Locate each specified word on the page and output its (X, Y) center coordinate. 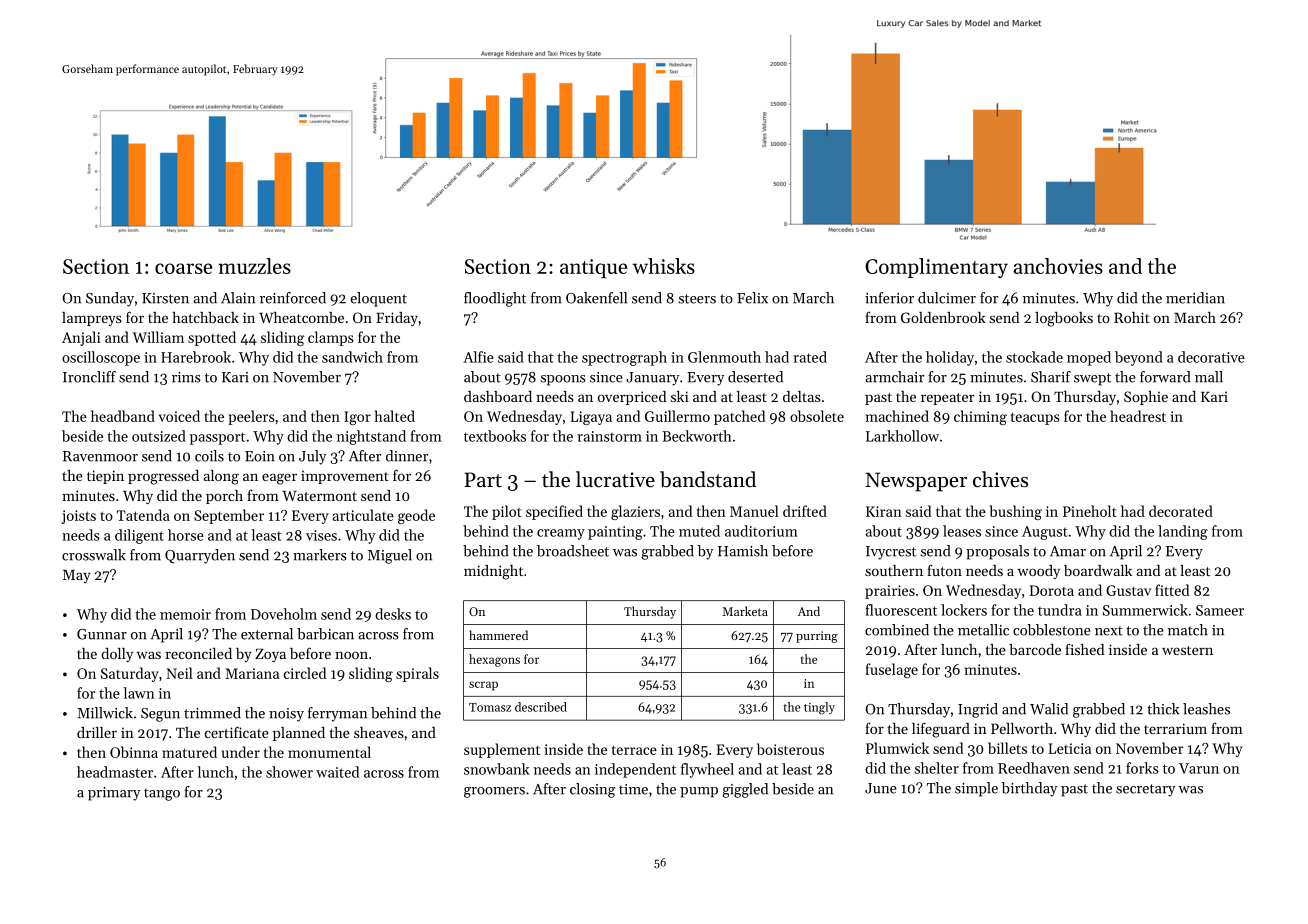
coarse (183, 268)
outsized (159, 436)
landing (1183, 532)
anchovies (1058, 266)
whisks (664, 266)
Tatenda (143, 515)
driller (97, 732)
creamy (561, 534)
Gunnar (102, 634)
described (541, 707)
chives (1000, 479)
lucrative (615, 479)
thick (1163, 709)
